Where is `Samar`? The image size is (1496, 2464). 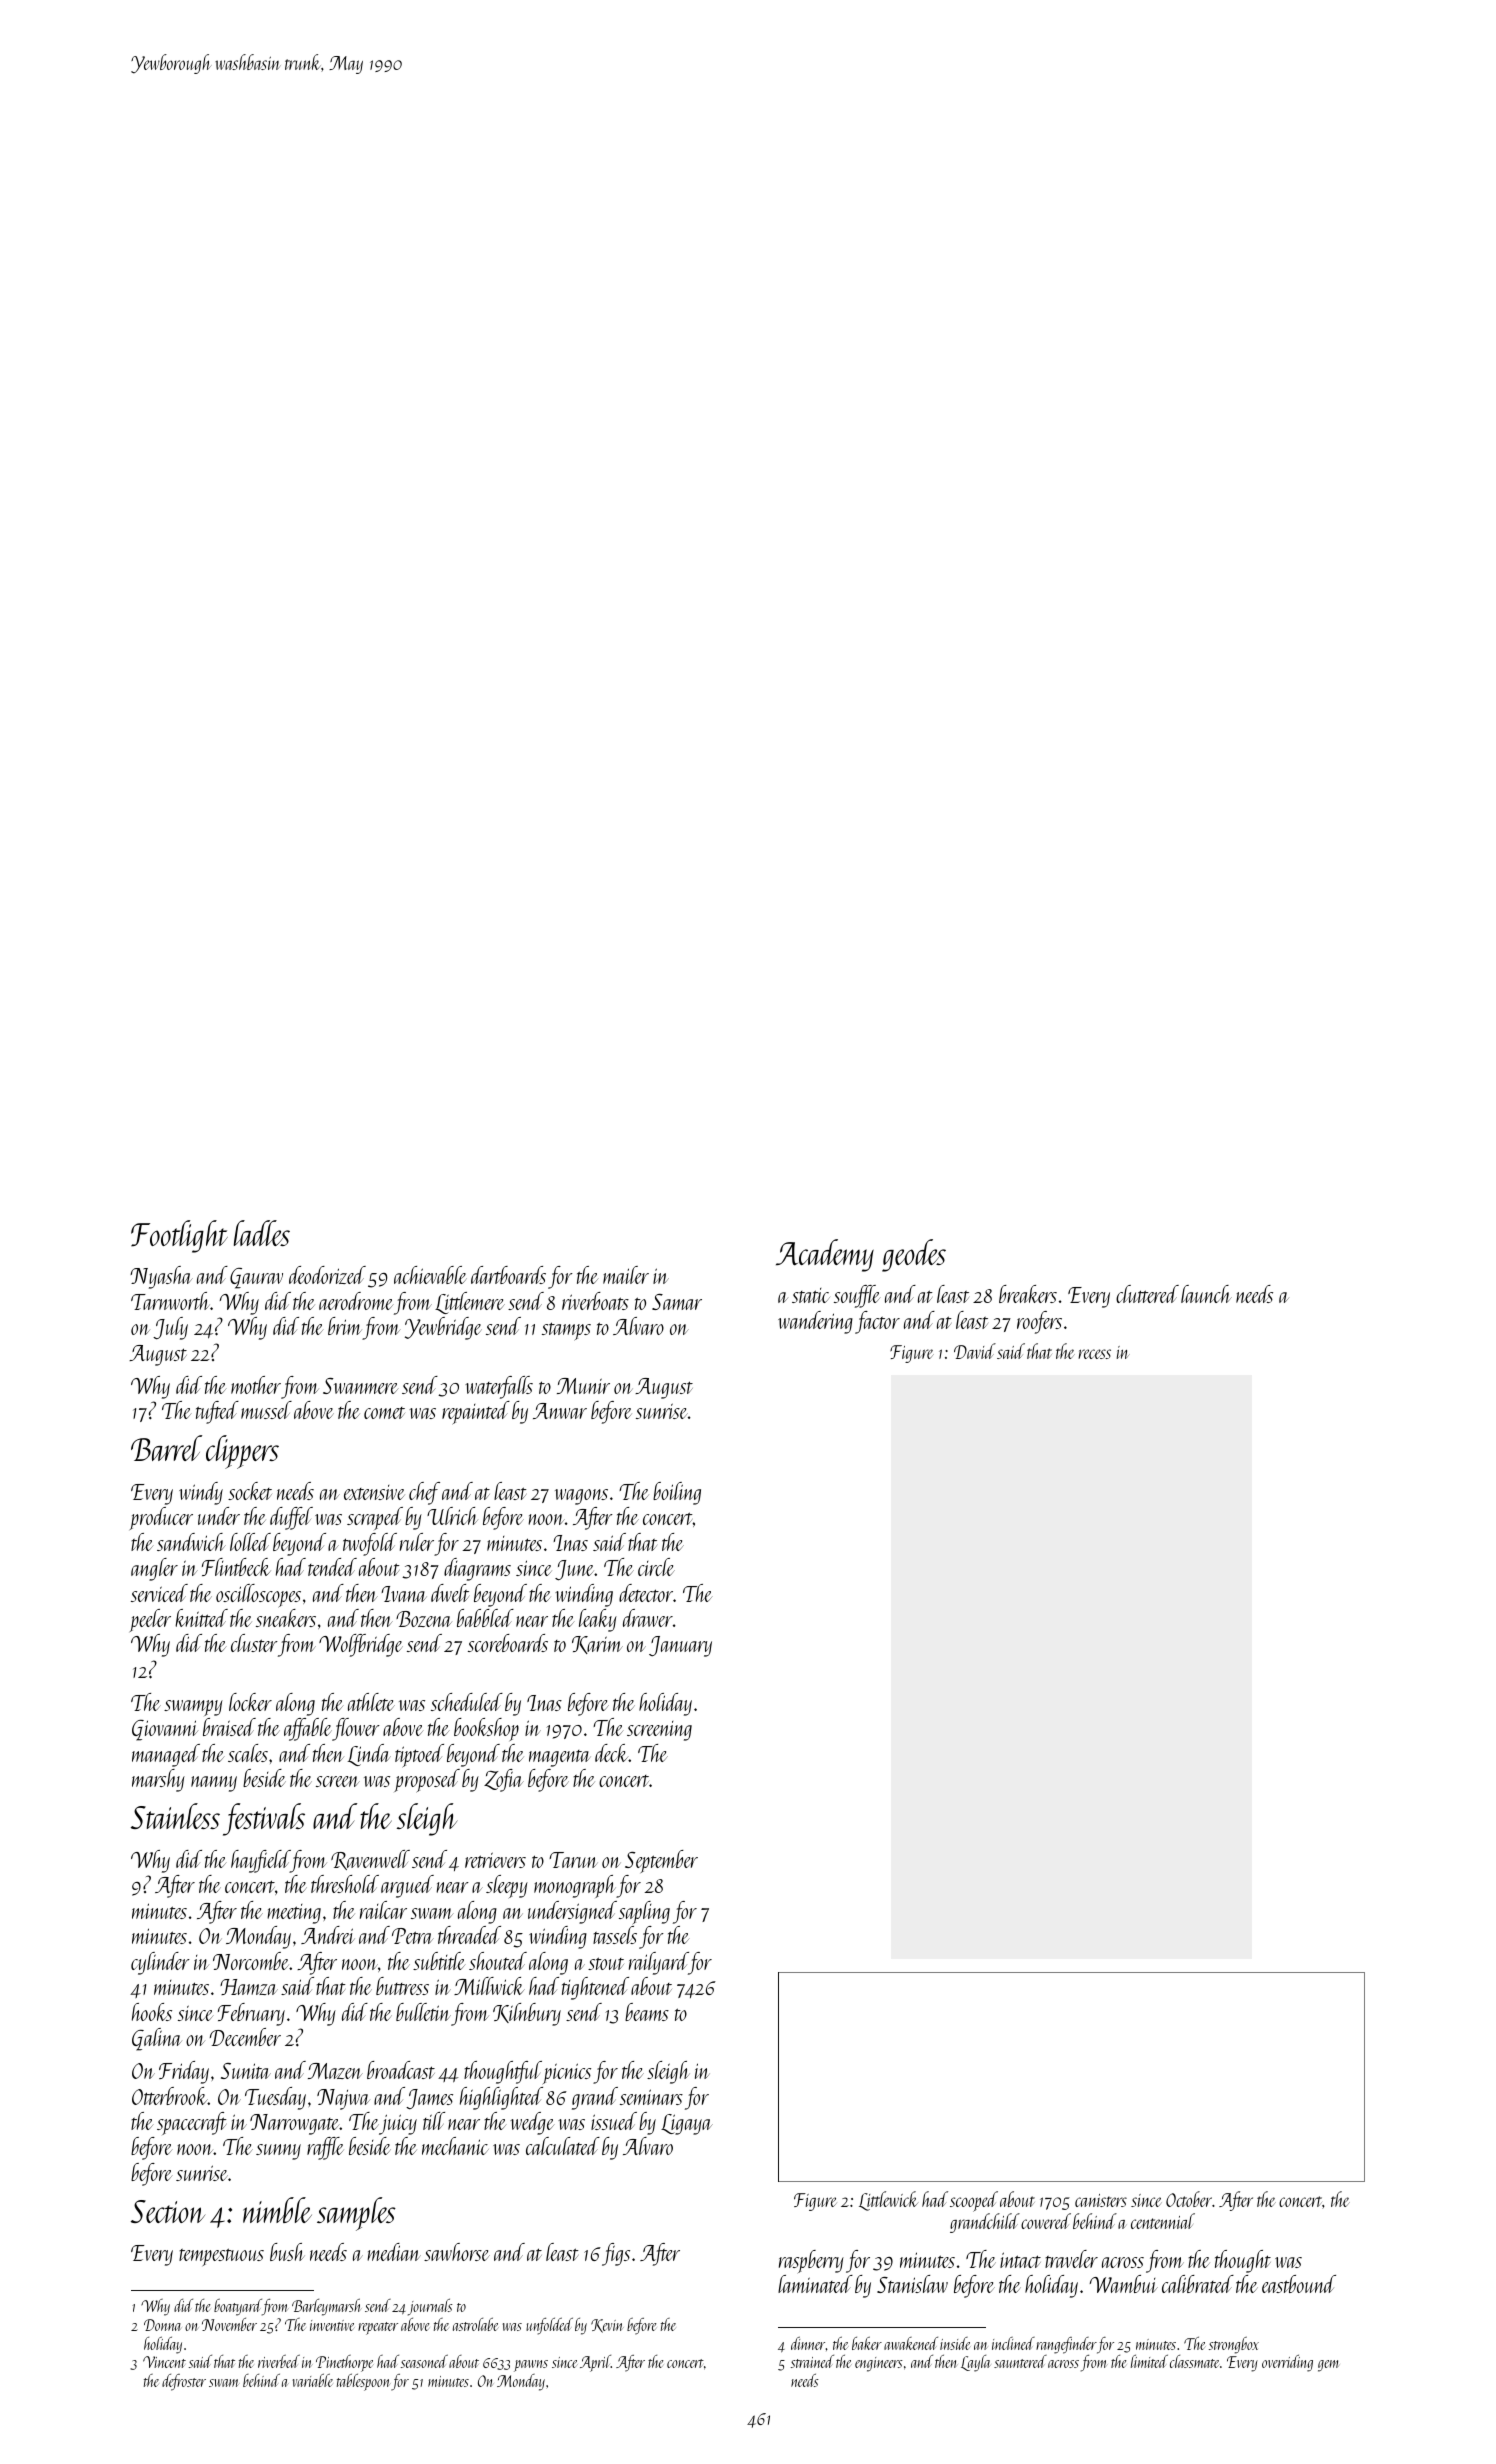
Samar is located at coordinates (677, 1302).
